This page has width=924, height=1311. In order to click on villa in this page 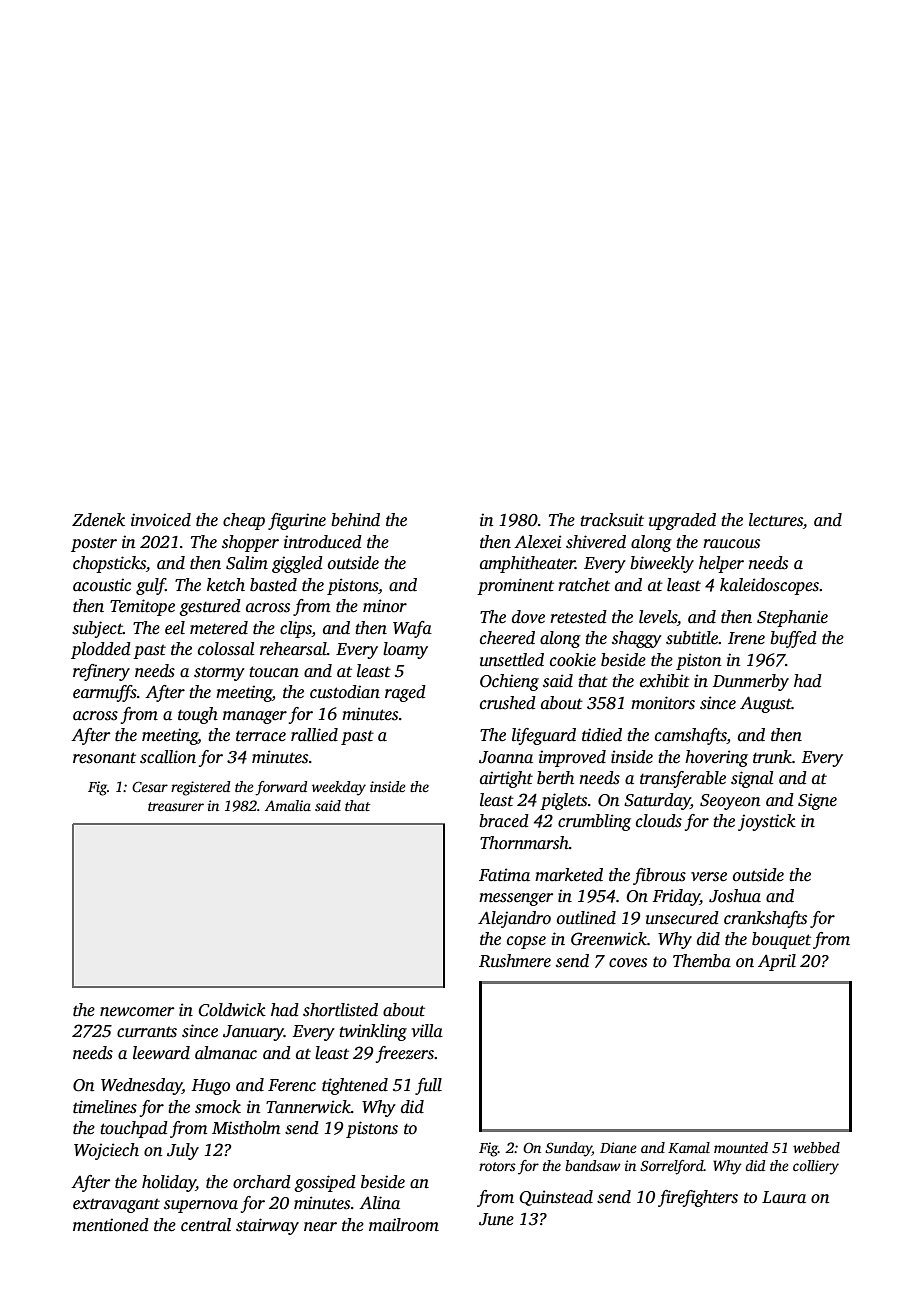, I will do `click(427, 1031)`.
